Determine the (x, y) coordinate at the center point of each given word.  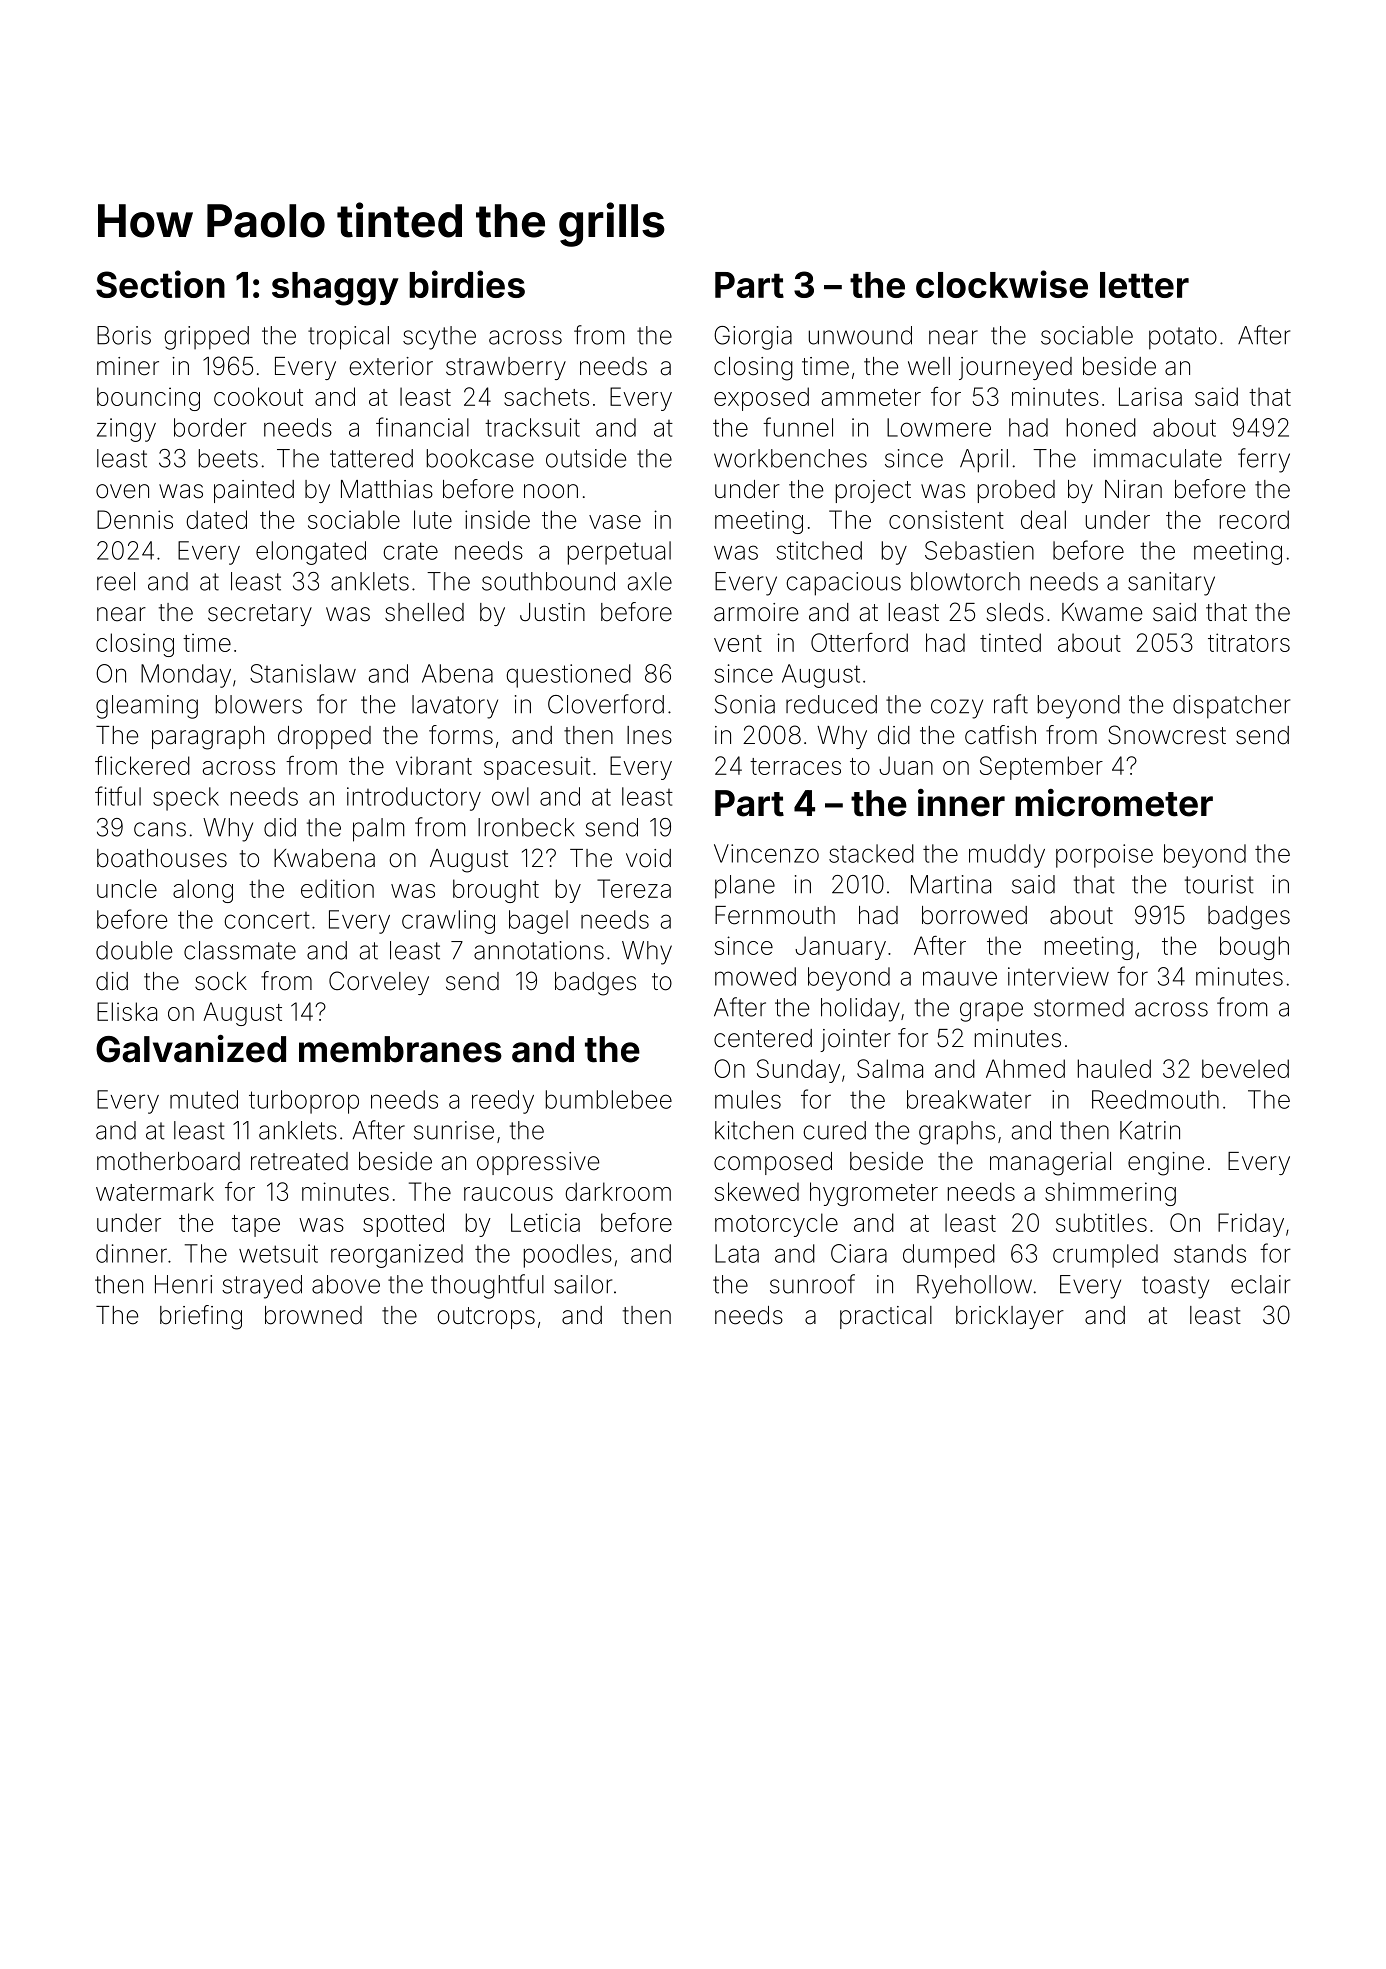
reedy (503, 1102)
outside (586, 458)
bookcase (480, 458)
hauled (1114, 1068)
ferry (1264, 460)
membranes (400, 1049)
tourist (1219, 884)
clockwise (1002, 284)
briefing (201, 1317)
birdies (467, 284)
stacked (871, 853)
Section (160, 284)
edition (337, 888)
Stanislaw (303, 673)
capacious (843, 584)
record (1254, 519)
